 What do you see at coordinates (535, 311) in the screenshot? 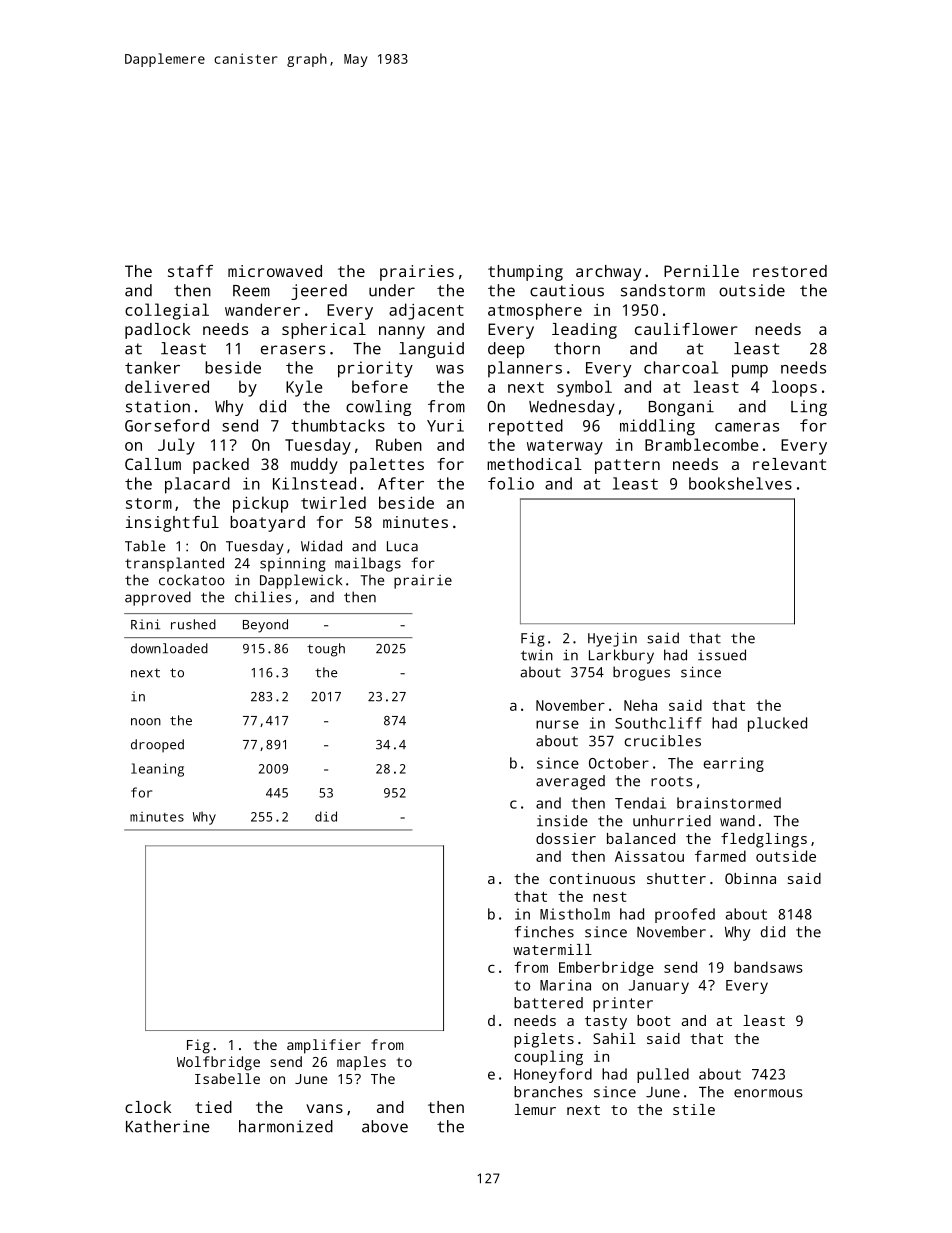
I see `atmosphere` at bounding box center [535, 311].
